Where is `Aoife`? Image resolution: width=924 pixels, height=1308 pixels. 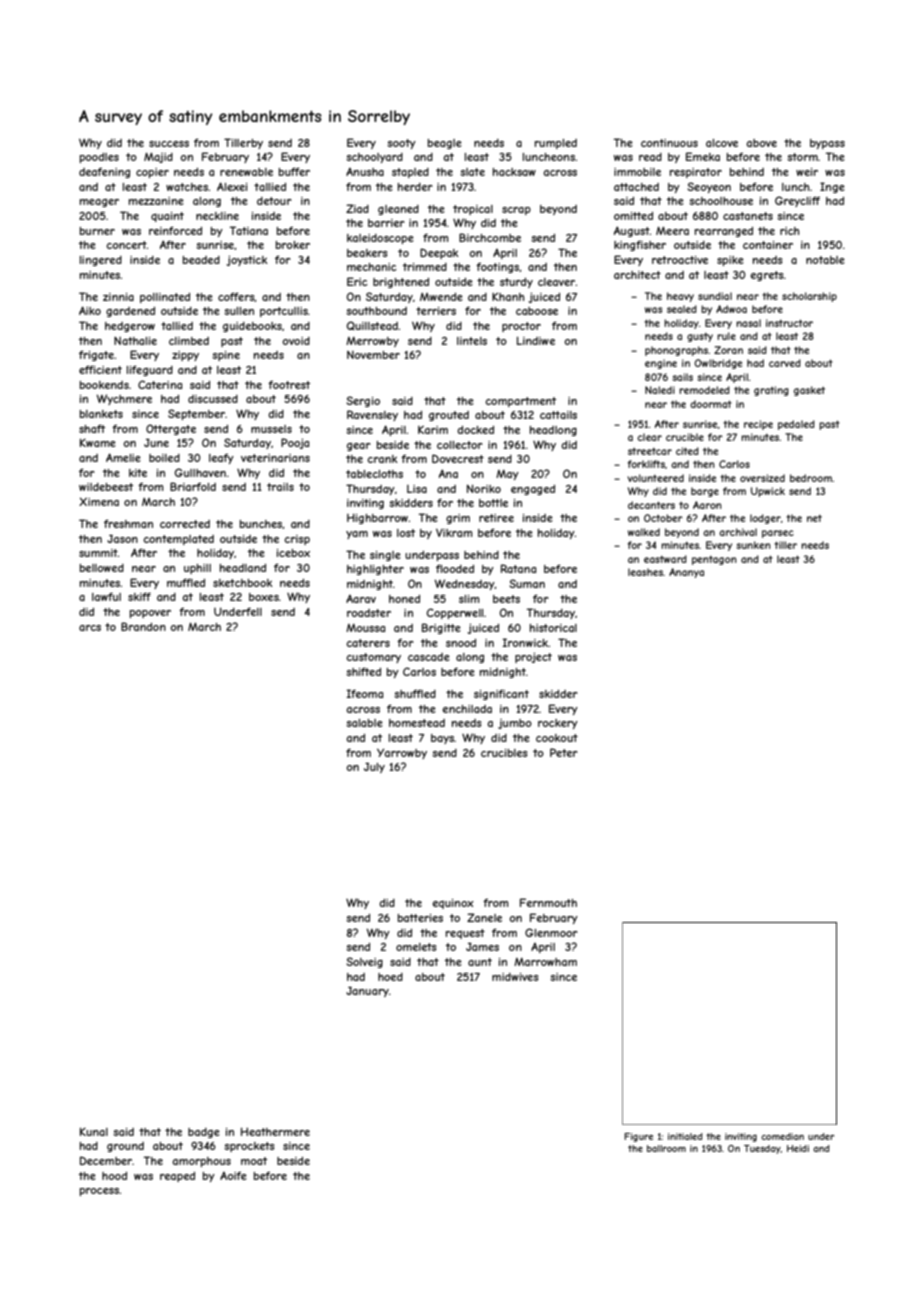
Aoife is located at coordinates (233, 1176).
